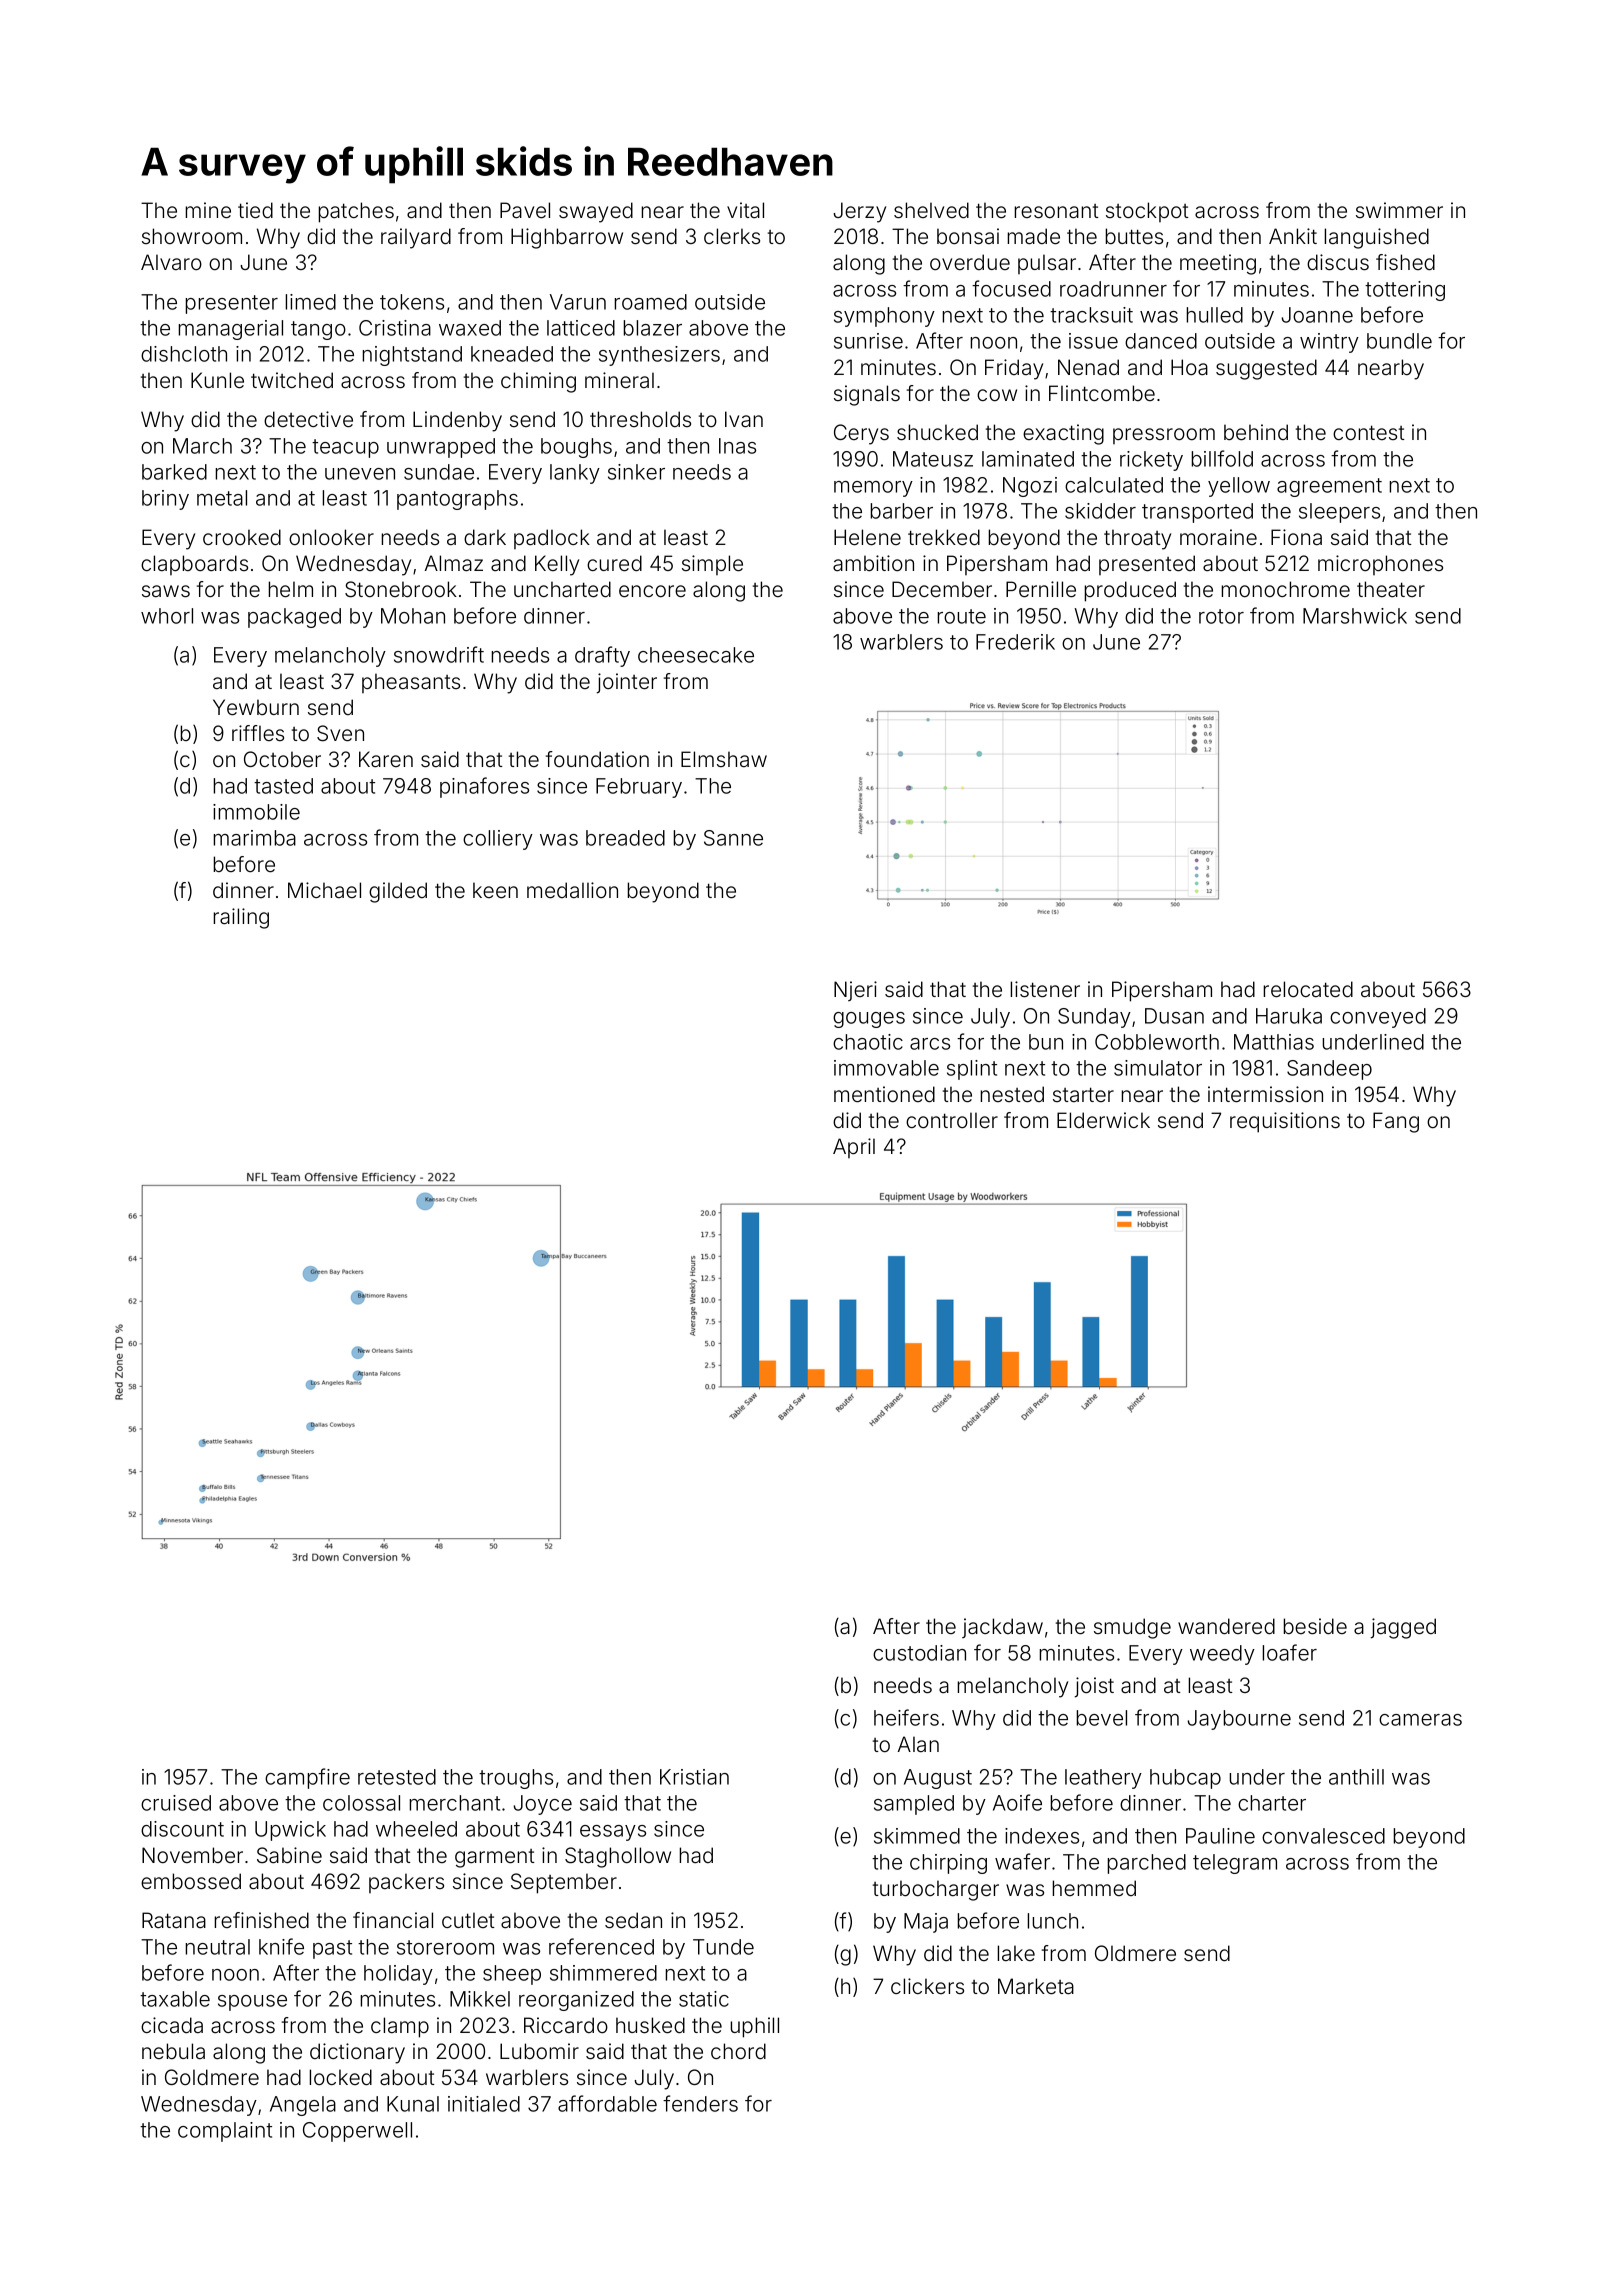 The width and height of the image is (1620, 2292). I want to click on Sanne, so click(733, 838).
